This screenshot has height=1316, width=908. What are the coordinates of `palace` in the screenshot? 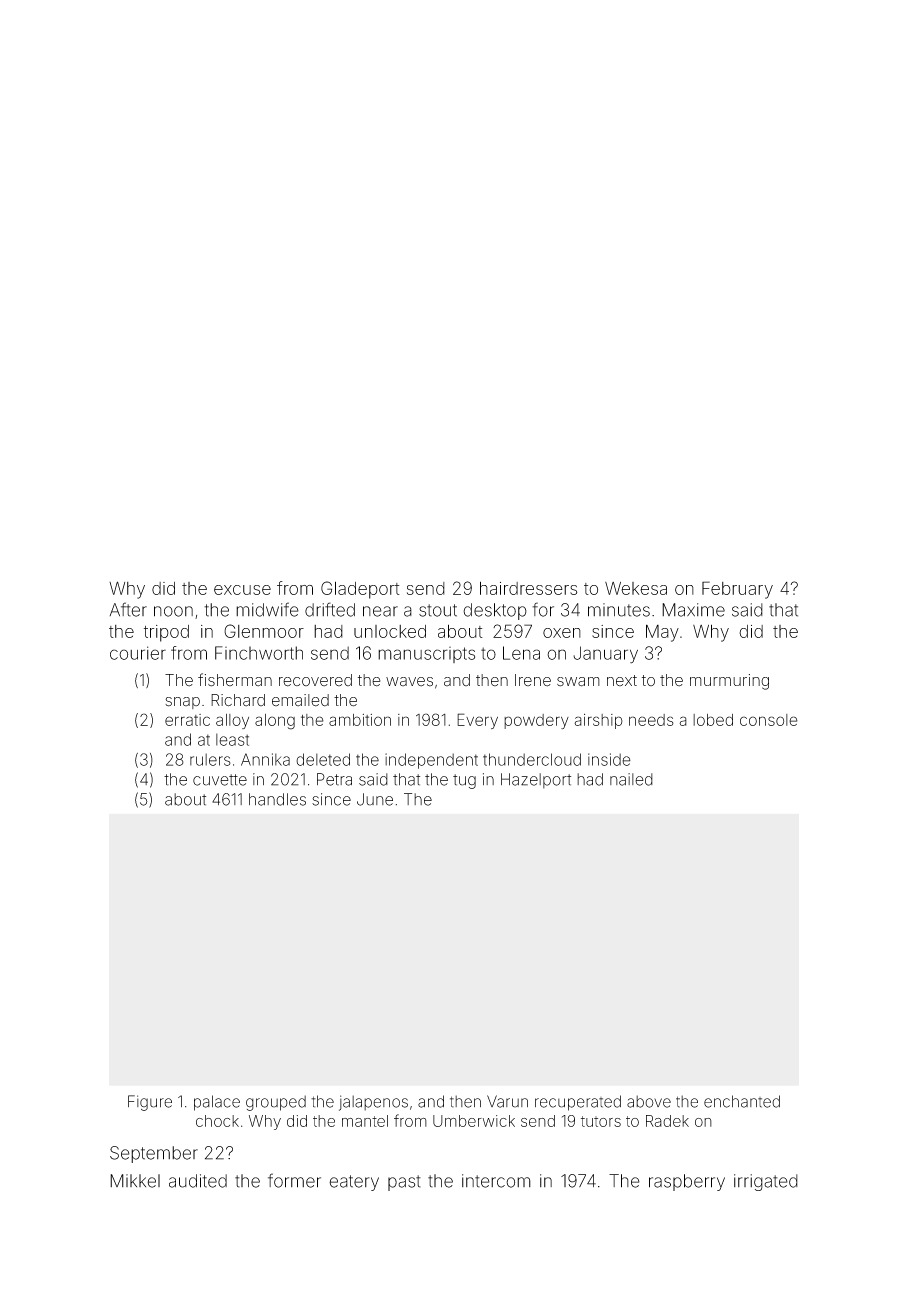 It's located at (217, 1103).
